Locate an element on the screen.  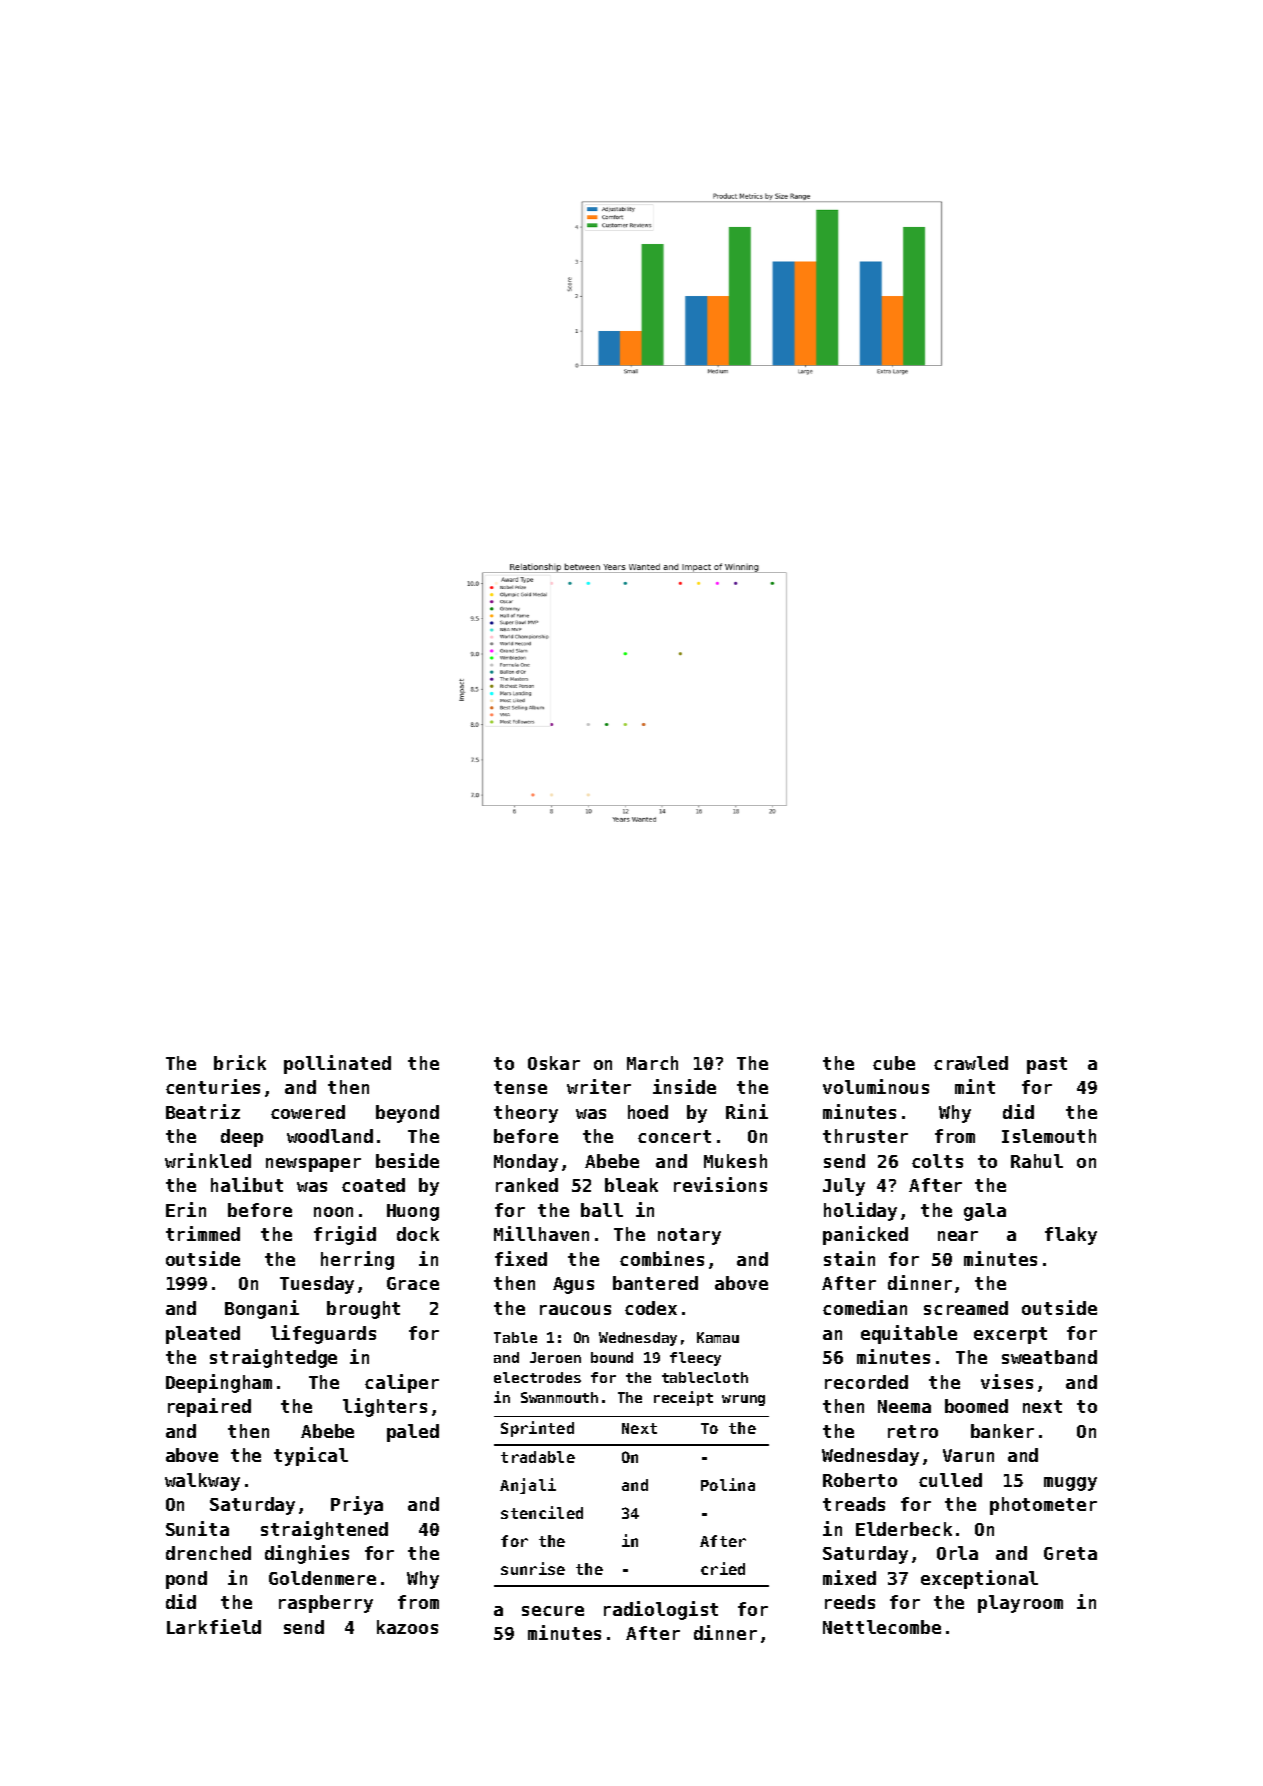
bleak is located at coordinates (631, 1185).
